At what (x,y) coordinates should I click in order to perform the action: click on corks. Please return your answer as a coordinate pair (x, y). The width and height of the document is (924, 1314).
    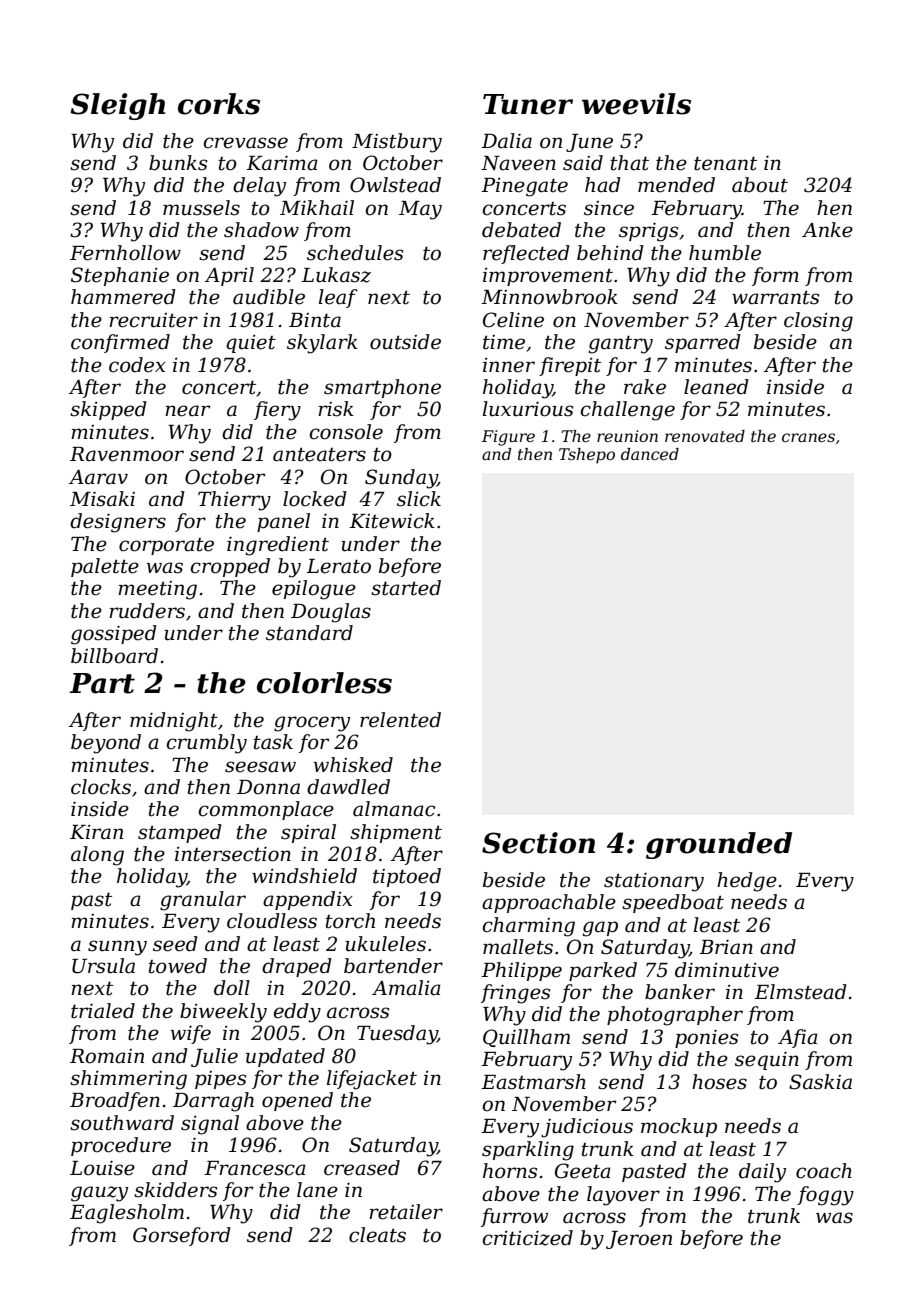
    Looking at the image, I should click on (219, 104).
